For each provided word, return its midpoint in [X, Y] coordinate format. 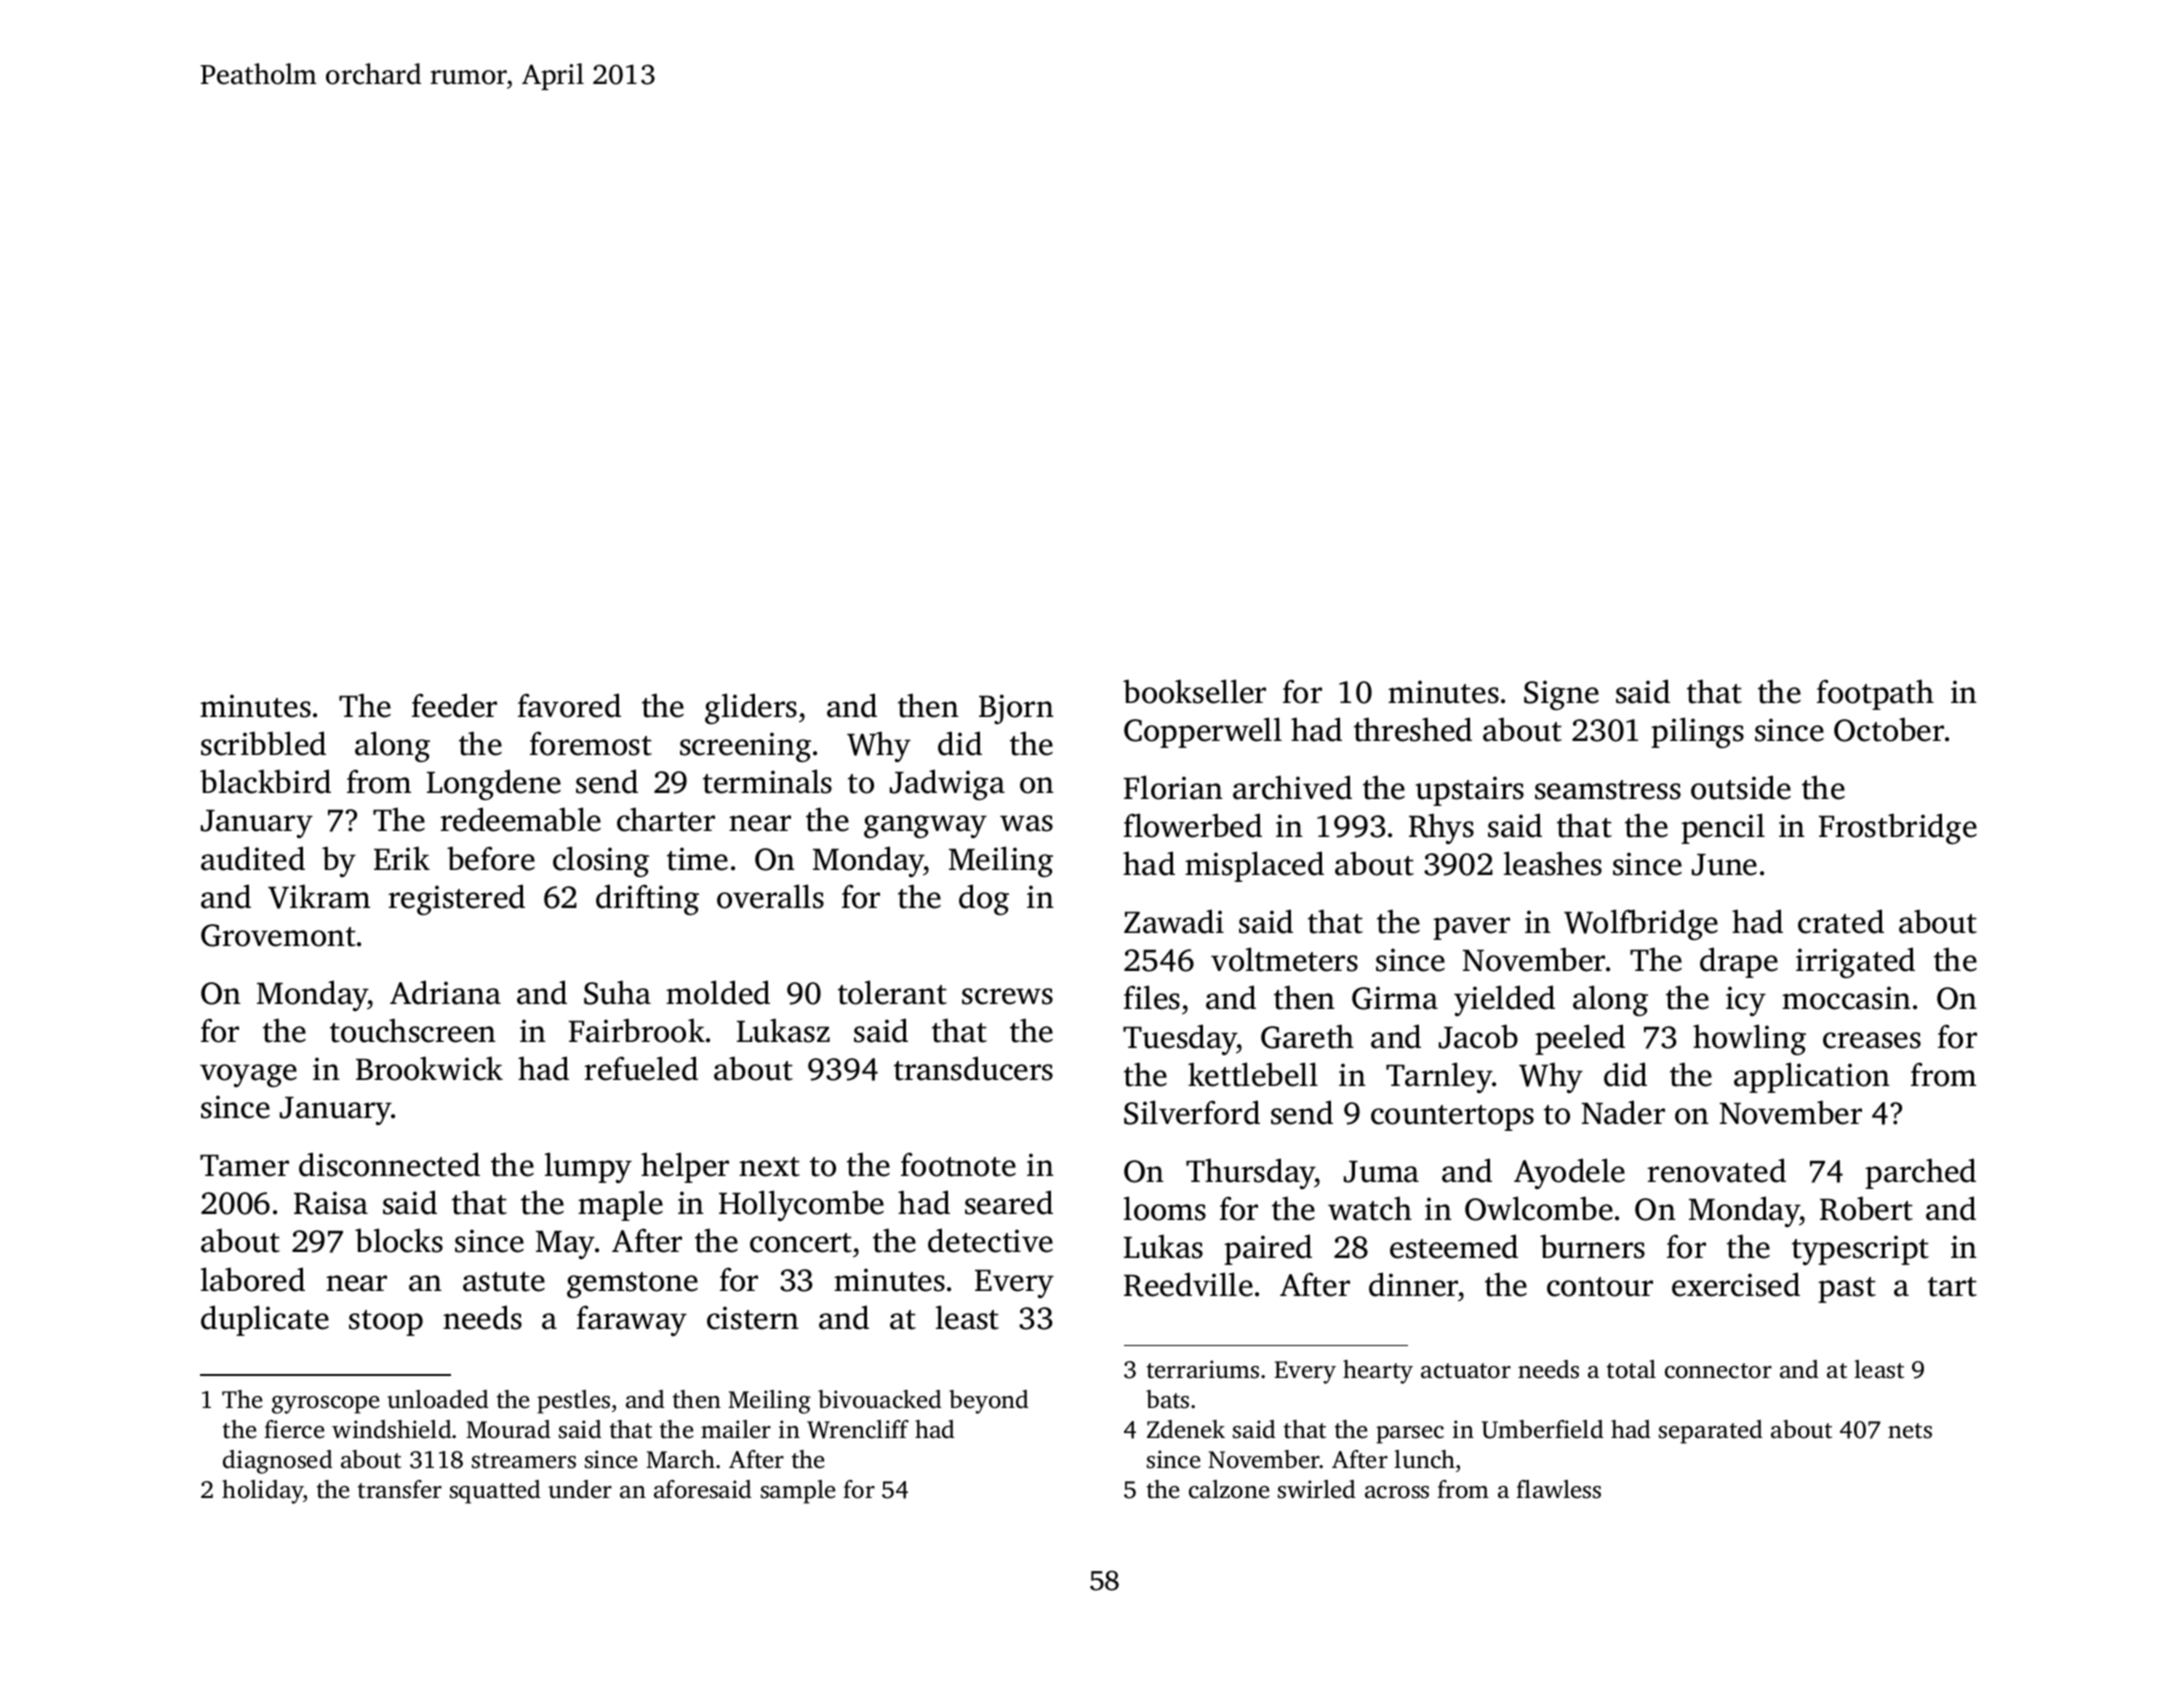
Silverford [1192, 1112]
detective [990, 1240]
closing [601, 861]
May [565, 1245]
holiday [262, 1492]
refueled [641, 1068]
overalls [770, 896]
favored [569, 705]
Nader [1623, 1112]
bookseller [1194, 691]
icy [1746, 1001]
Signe [1561, 695]
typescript [1860, 1250]
